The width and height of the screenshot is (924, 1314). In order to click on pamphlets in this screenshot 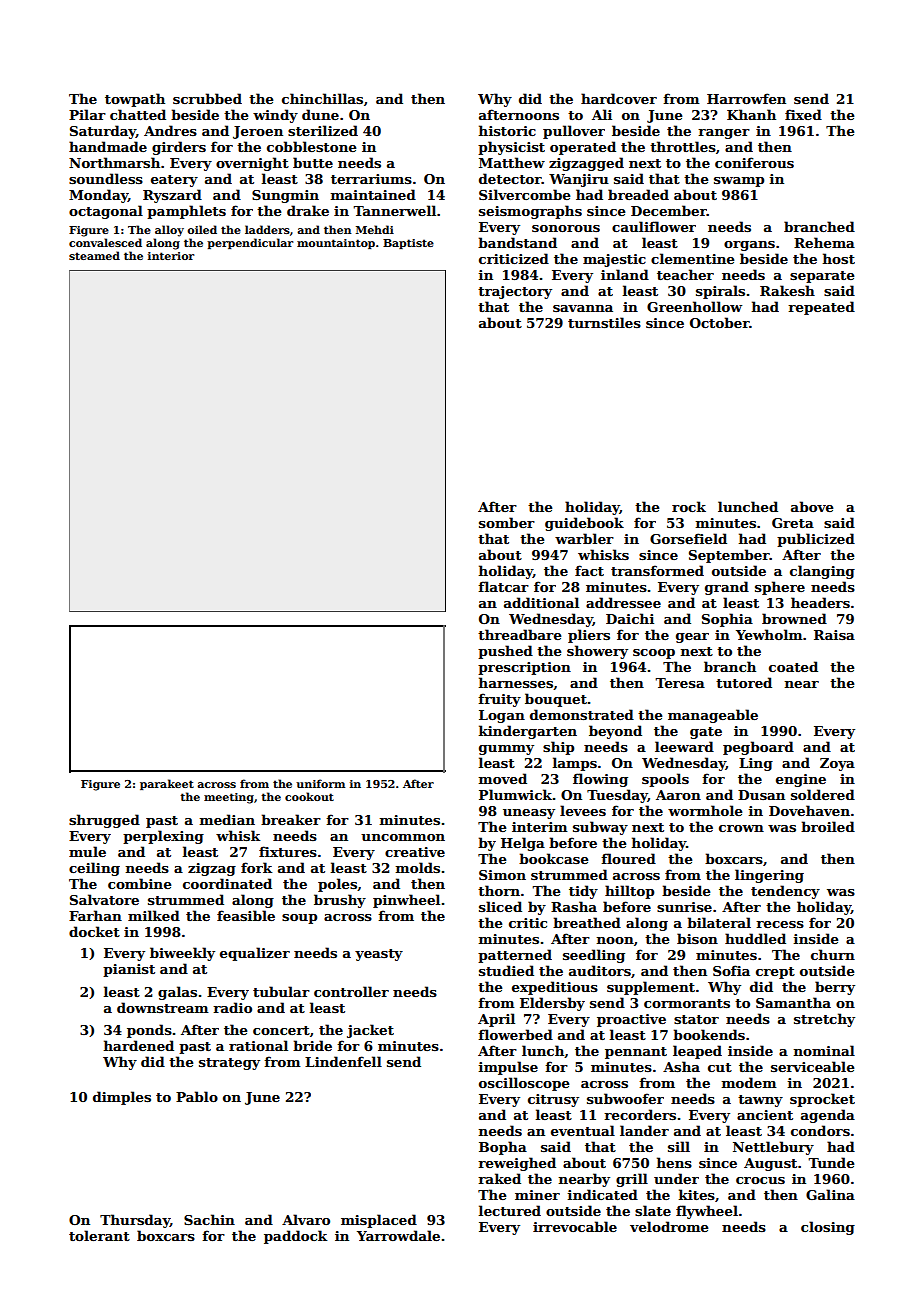, I will do `click(186, 212)`.
